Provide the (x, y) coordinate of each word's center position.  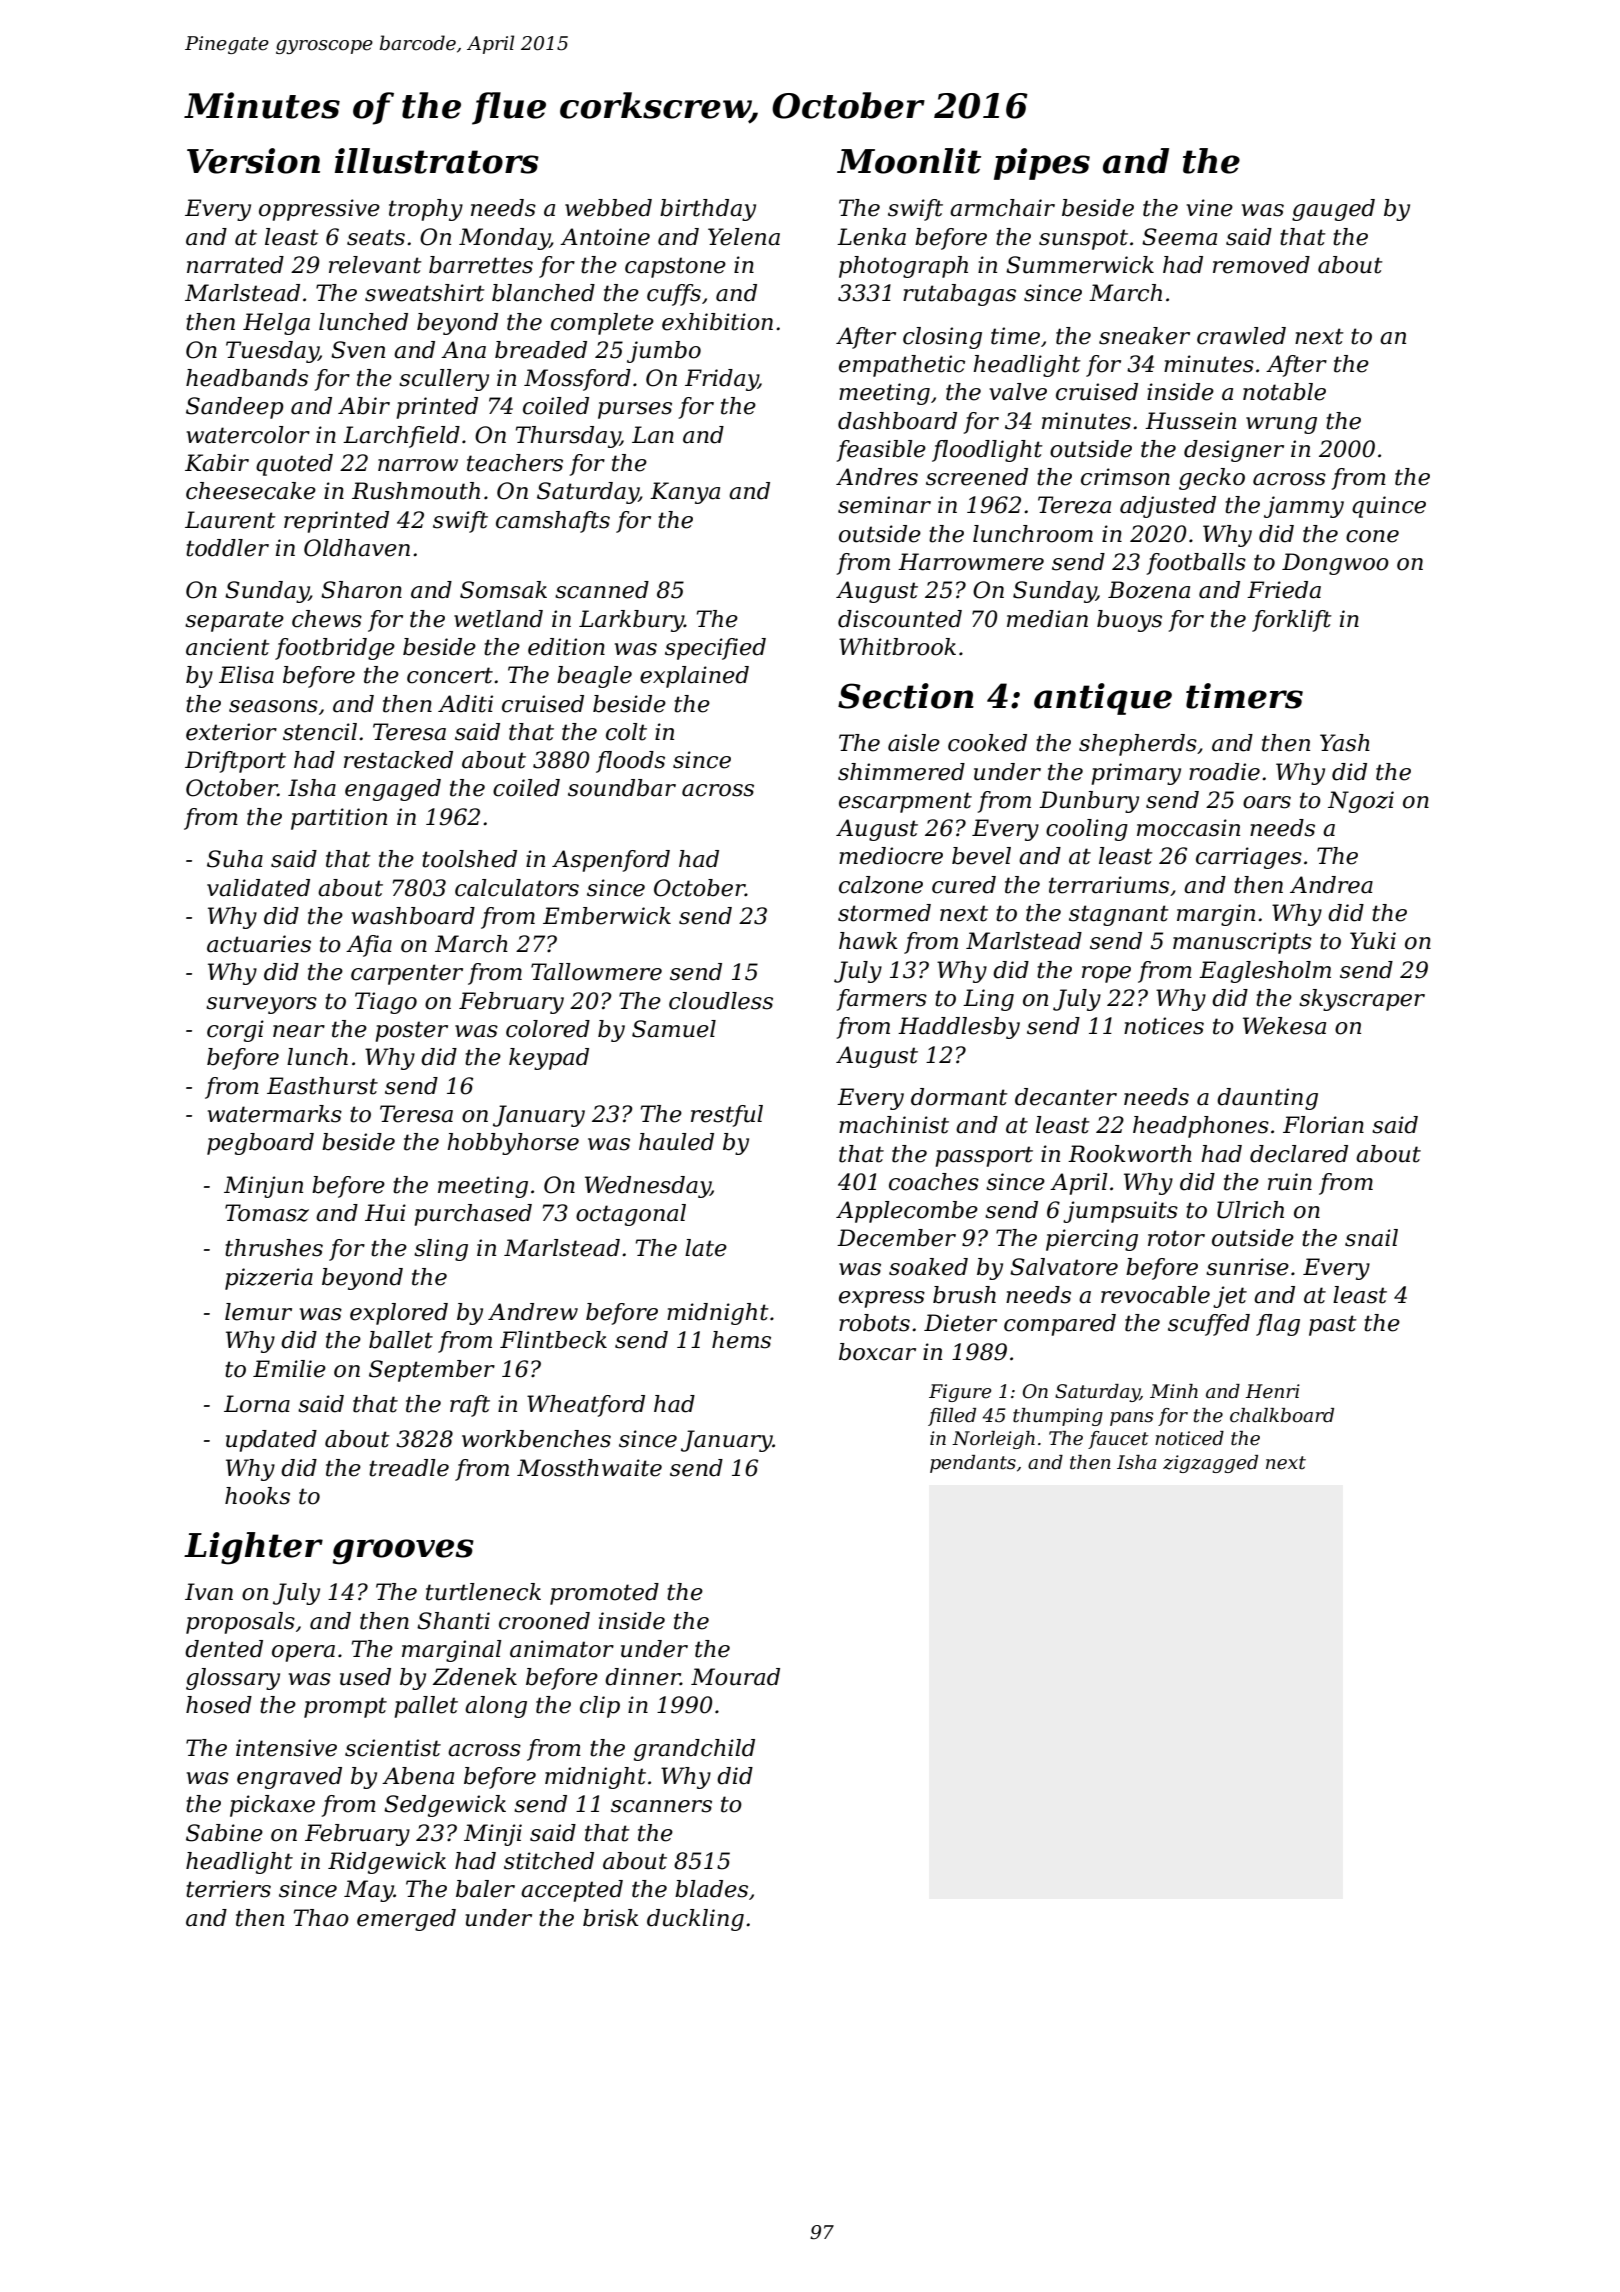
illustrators (437, 161)
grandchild (694, 1750)
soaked (928, 1267)
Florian (1323, 1125)
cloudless (721, 1001)
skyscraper (1362, 1000)
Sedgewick (445, 1806)
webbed (608, 208)
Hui (385, 1213)
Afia (369, 946)
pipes (1042, 164)
